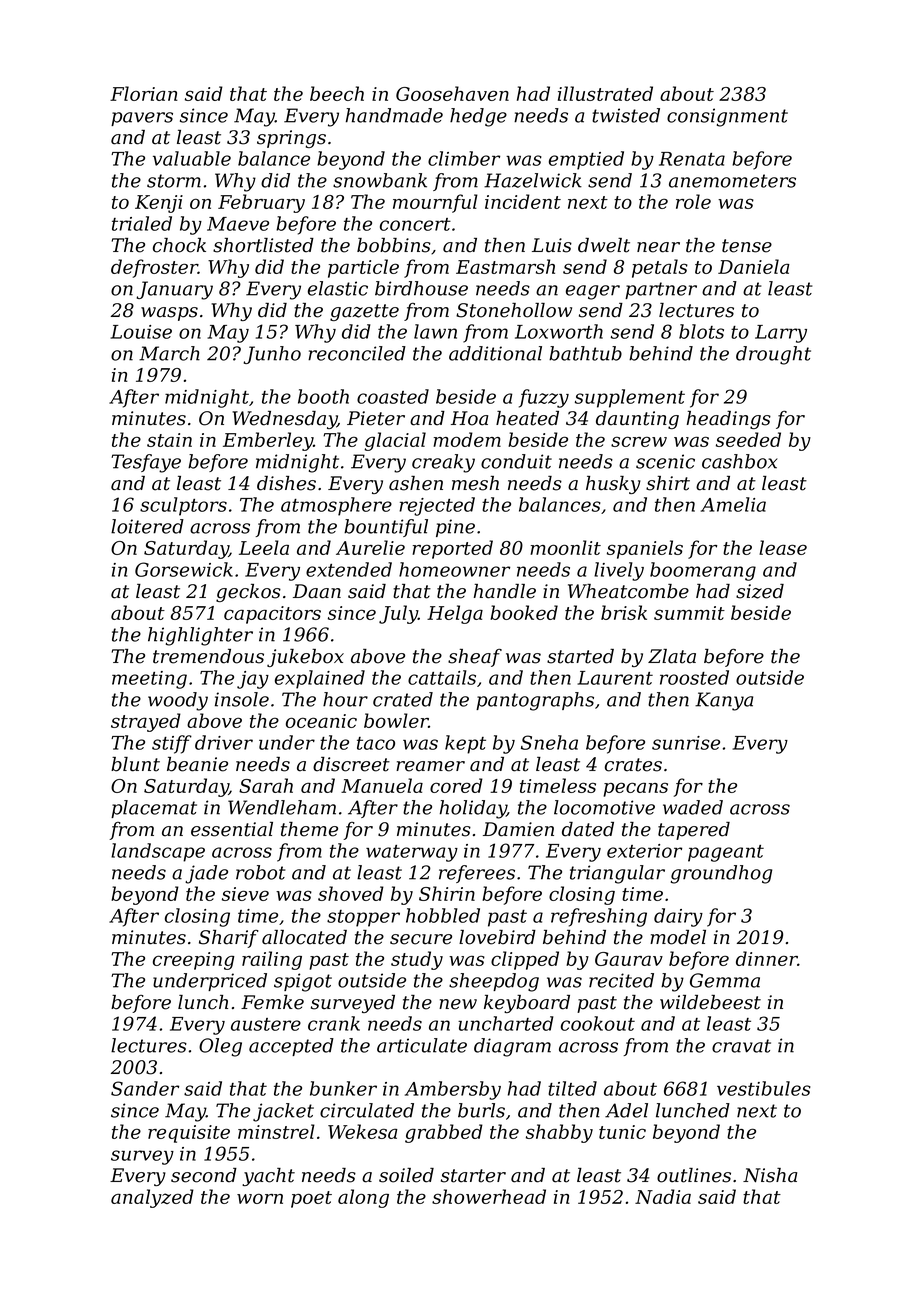 The image size is (924, 1308). Describe the element at coordinates (158, 852) in the screenshot. I see `landscape` at that location.
